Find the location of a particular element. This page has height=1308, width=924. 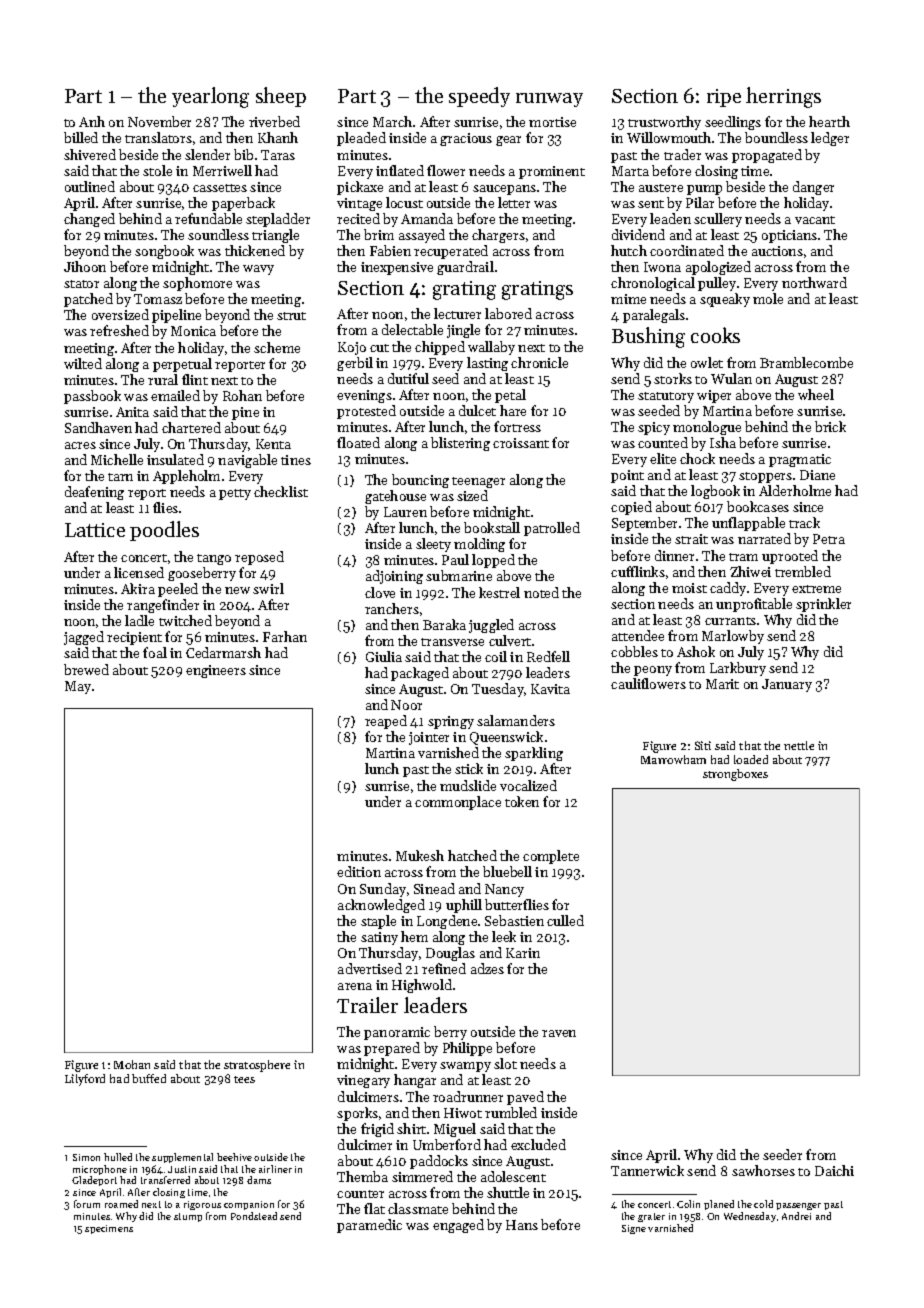

stump is located at coordinates (188, 1217).
